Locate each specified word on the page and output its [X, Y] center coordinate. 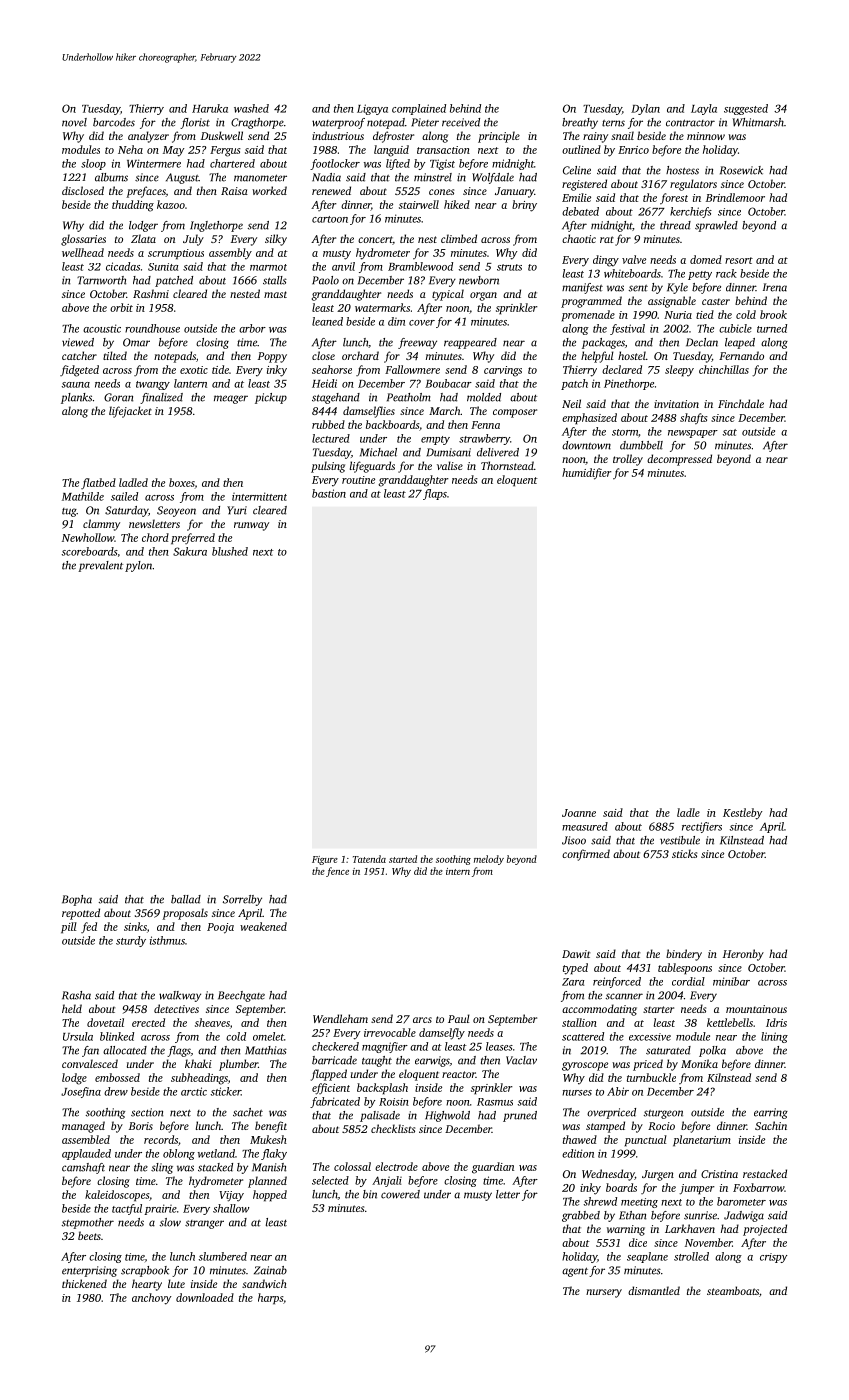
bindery [684, 955]
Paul [459, 1018]
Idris [776, 1022]
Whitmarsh [758, 122]
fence [337, 872]
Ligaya [372, 109]
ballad [186, 899]
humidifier [587, 474]
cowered [400, 1194]
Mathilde [83, 496]
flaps [435, 494]
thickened [84, 1283]
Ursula [78, 1036]
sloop [93, 164]
